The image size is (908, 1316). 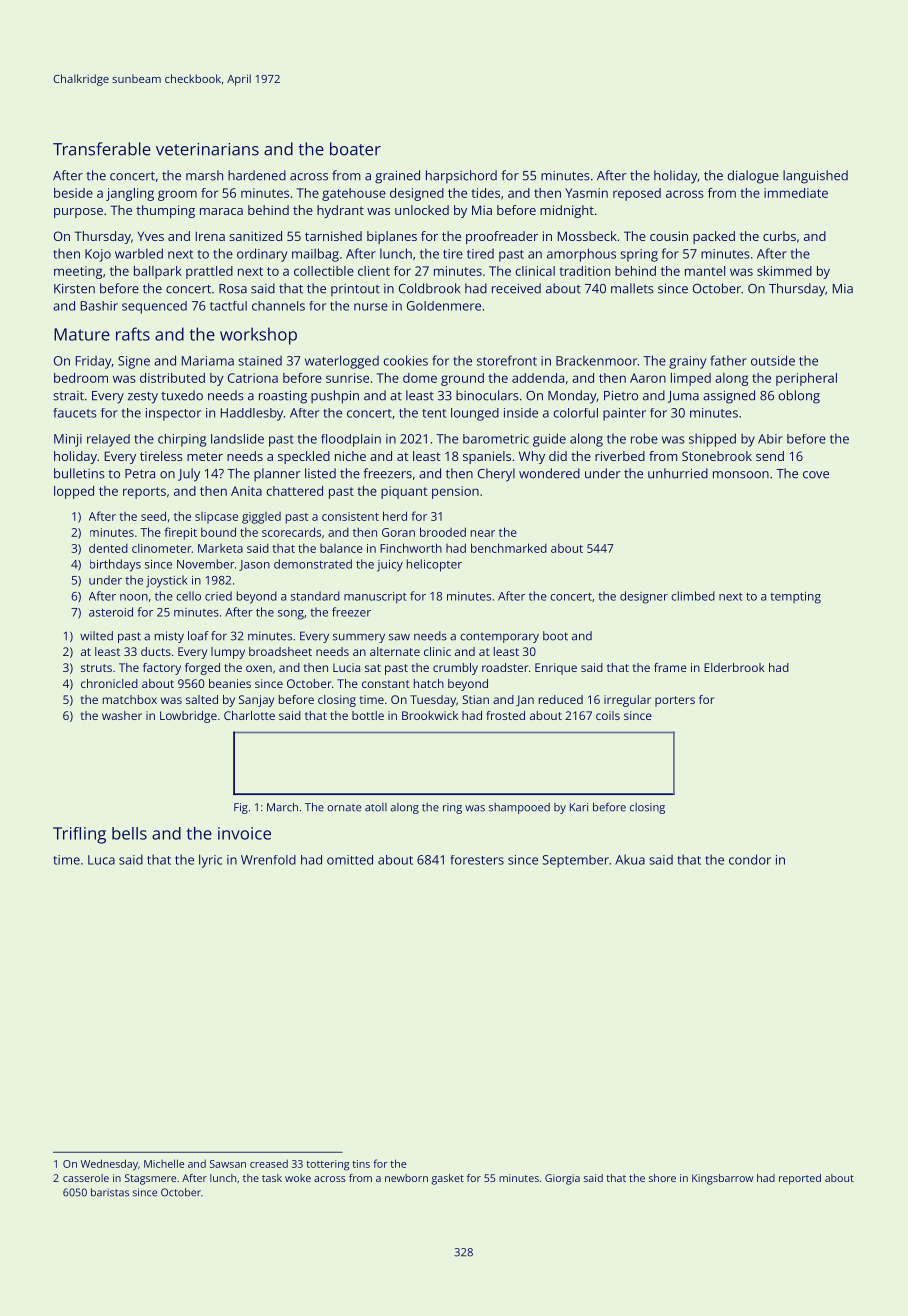 What do you see at coordinates (816, 475) in the page?
I see `cove` at bounding box center [816, 475].
